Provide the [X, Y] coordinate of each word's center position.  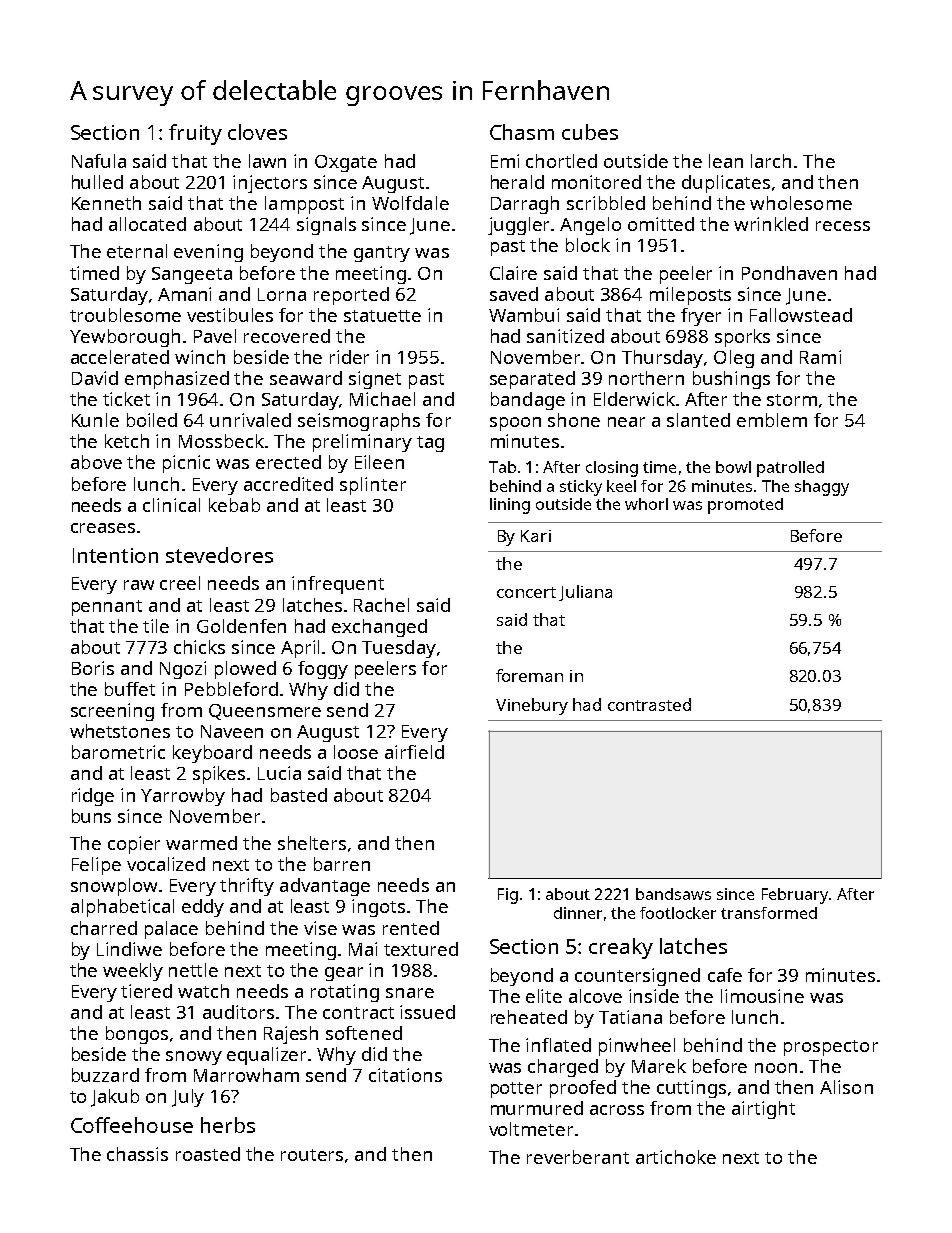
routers [312, 1155]
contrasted [649, 704]
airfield [414, 752]
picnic [186, 464]
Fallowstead [801, 315]
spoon [515, 424]
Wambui [524, 315]
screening [112, 712]
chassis [137, 1154]
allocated [147, 224]
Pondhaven [789, 273]
